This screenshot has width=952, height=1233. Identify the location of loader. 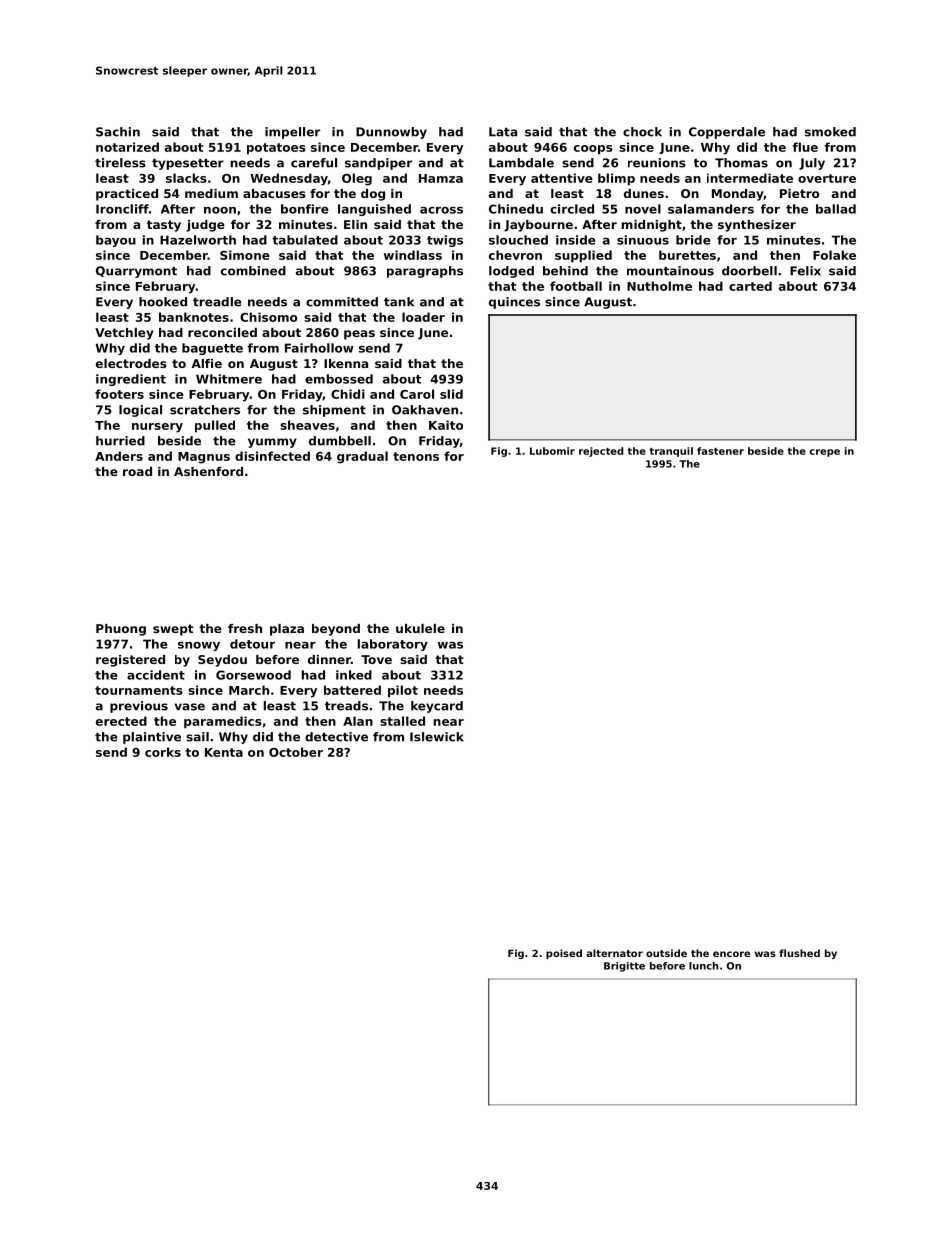
(423, 317).
